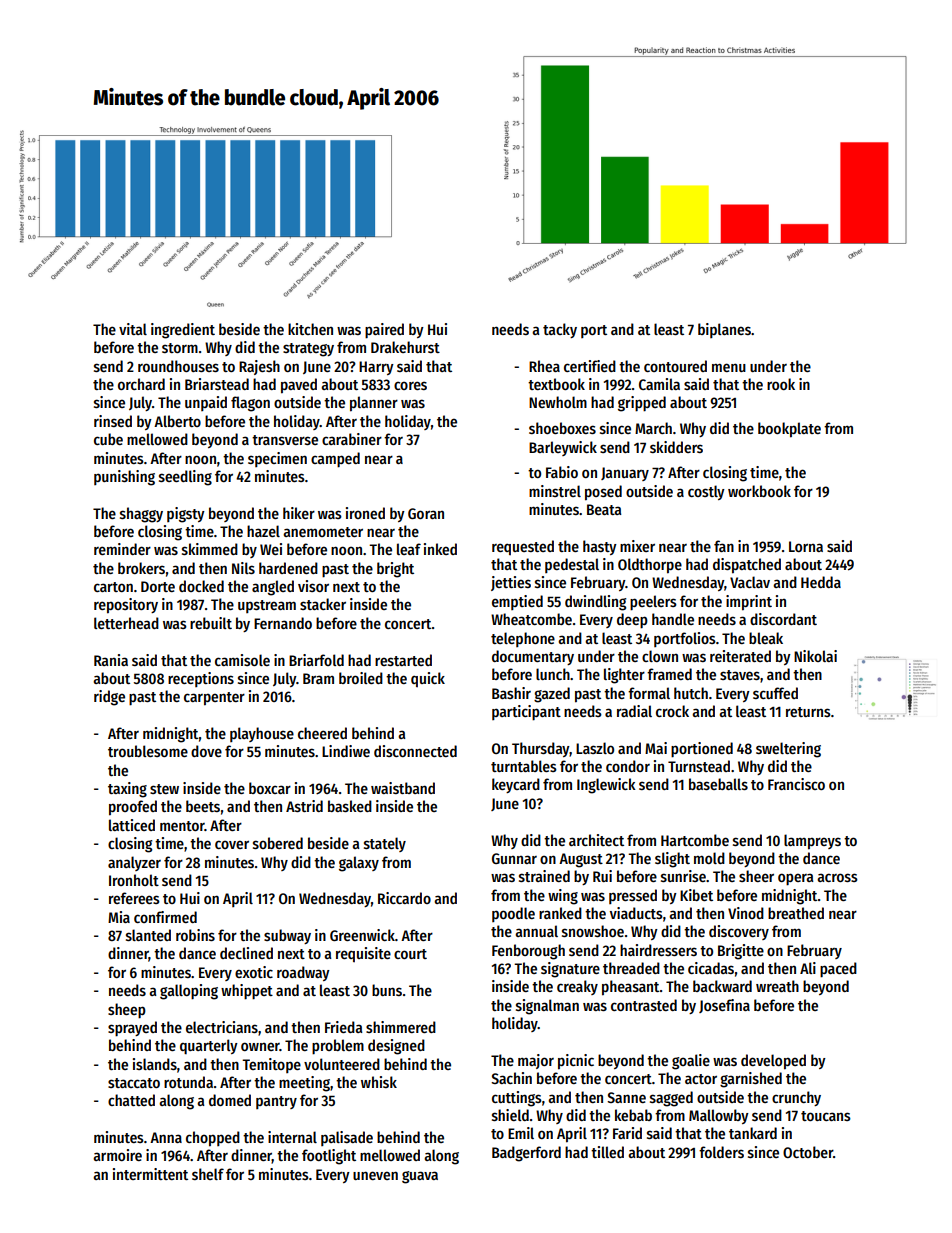  What do you see at coordinates (213, 1139) in the page?
I see `chopped` at bounding box center [213, 1139].
